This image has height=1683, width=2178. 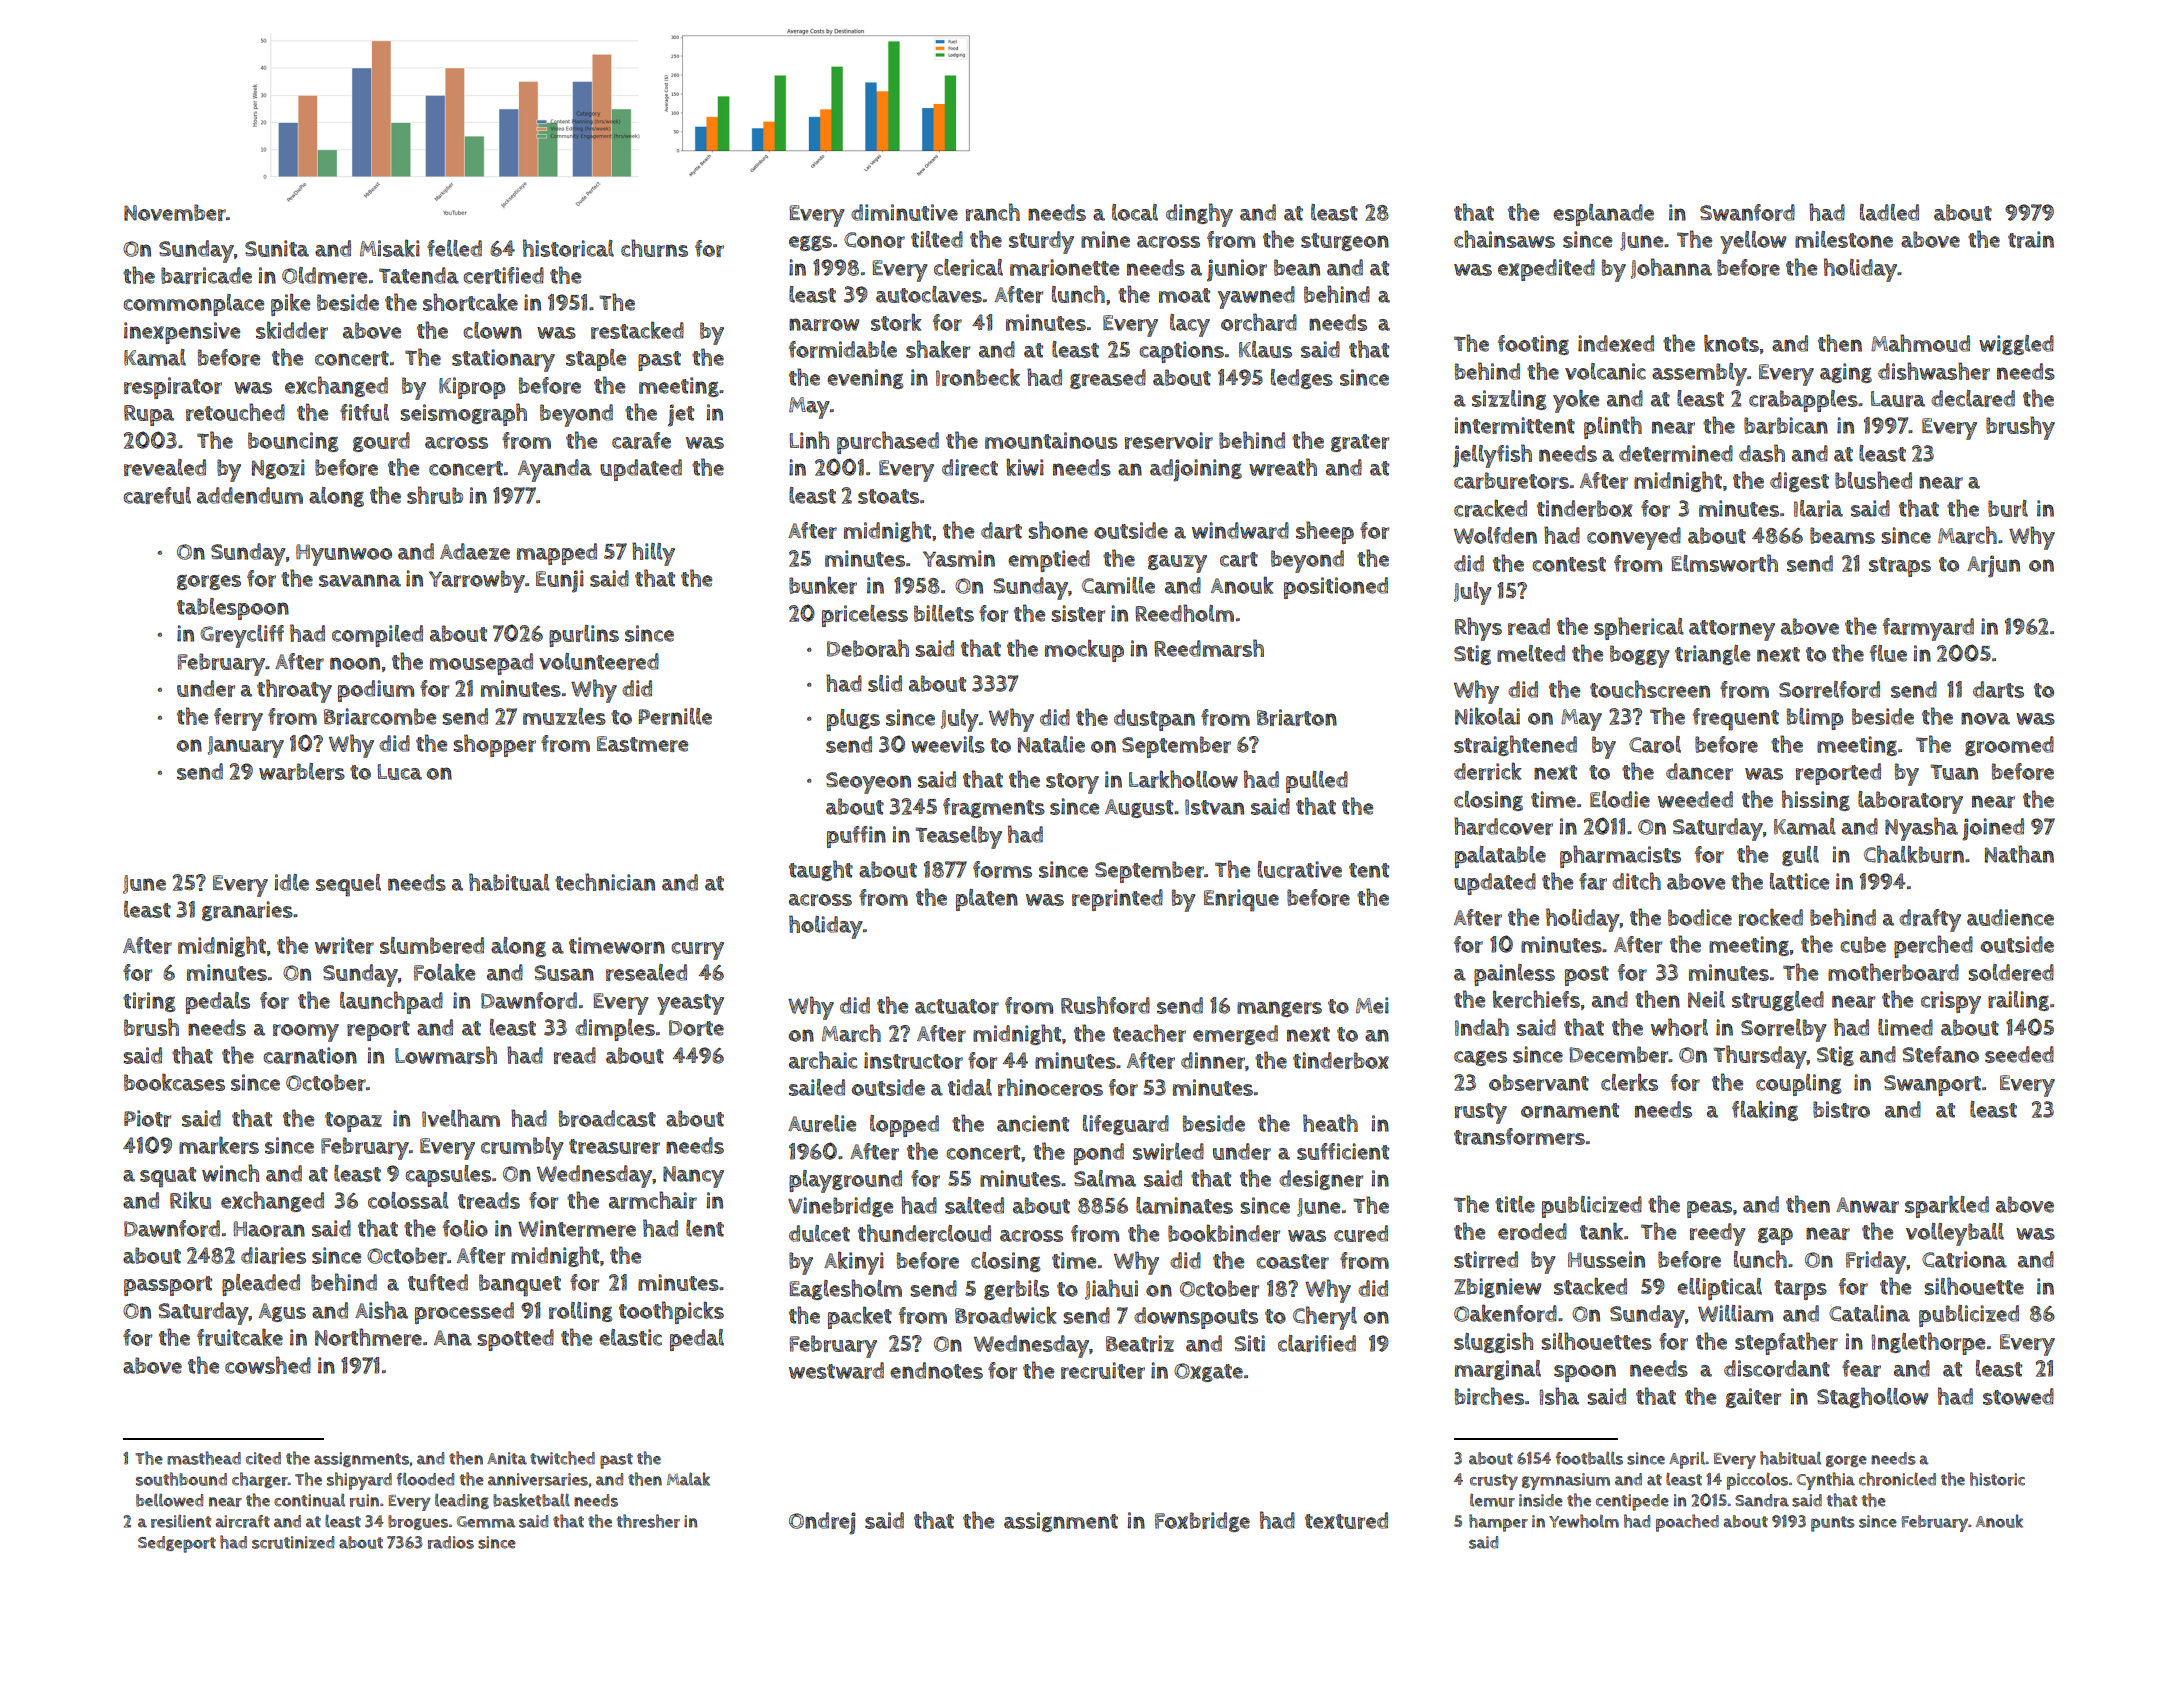 I want to click on punts, so click(x=1833, y=1524).
